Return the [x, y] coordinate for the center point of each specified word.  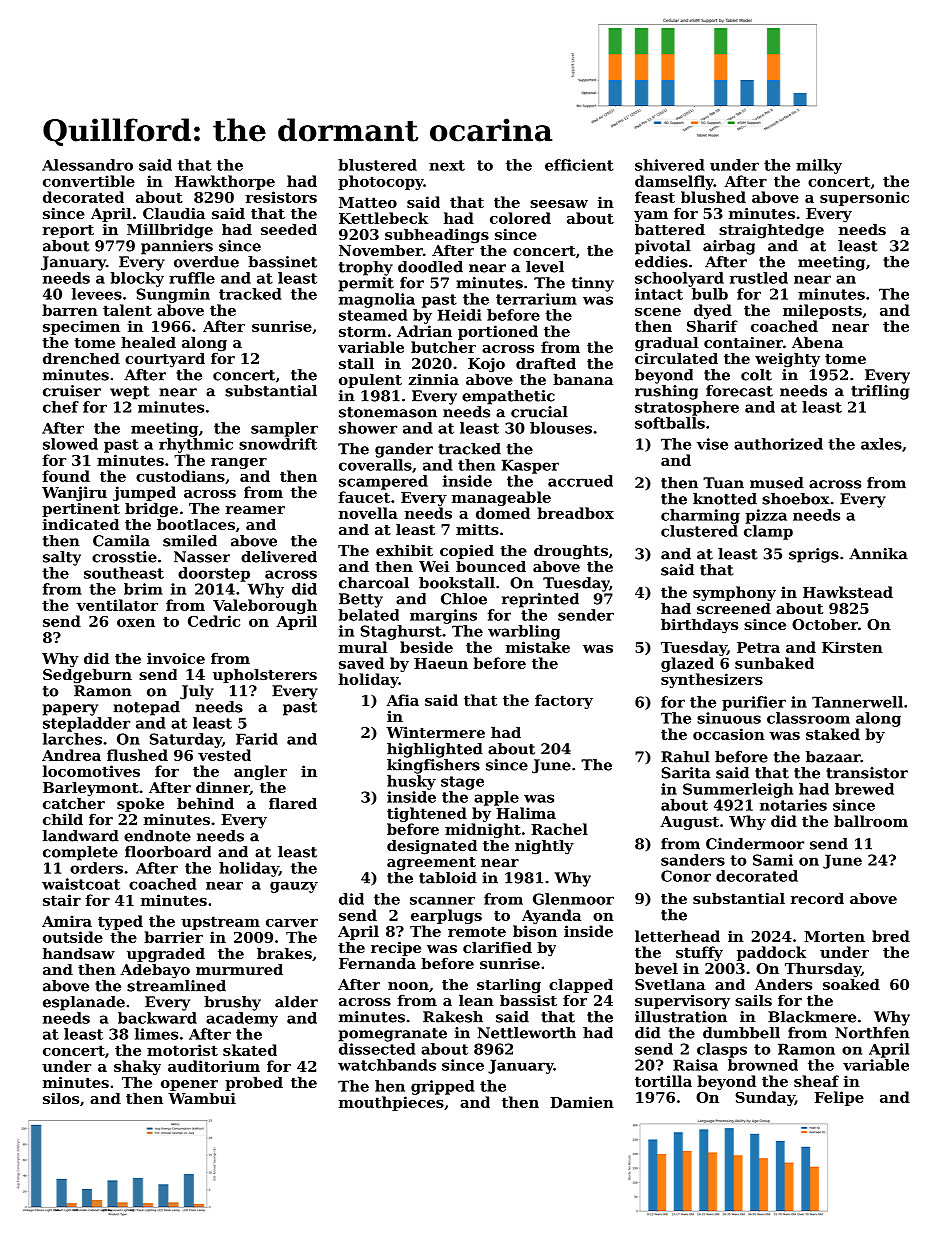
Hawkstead [848, 592]
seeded [289, 229]
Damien [582, 1102]
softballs [670, 423]
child [63, 819]
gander [404, 450]
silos [61, 1098]
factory [564, 701]
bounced [491, 566]
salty [62, 558]
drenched [81, 358]
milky [819, 166]
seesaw [559, 204]
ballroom [871, 821]
